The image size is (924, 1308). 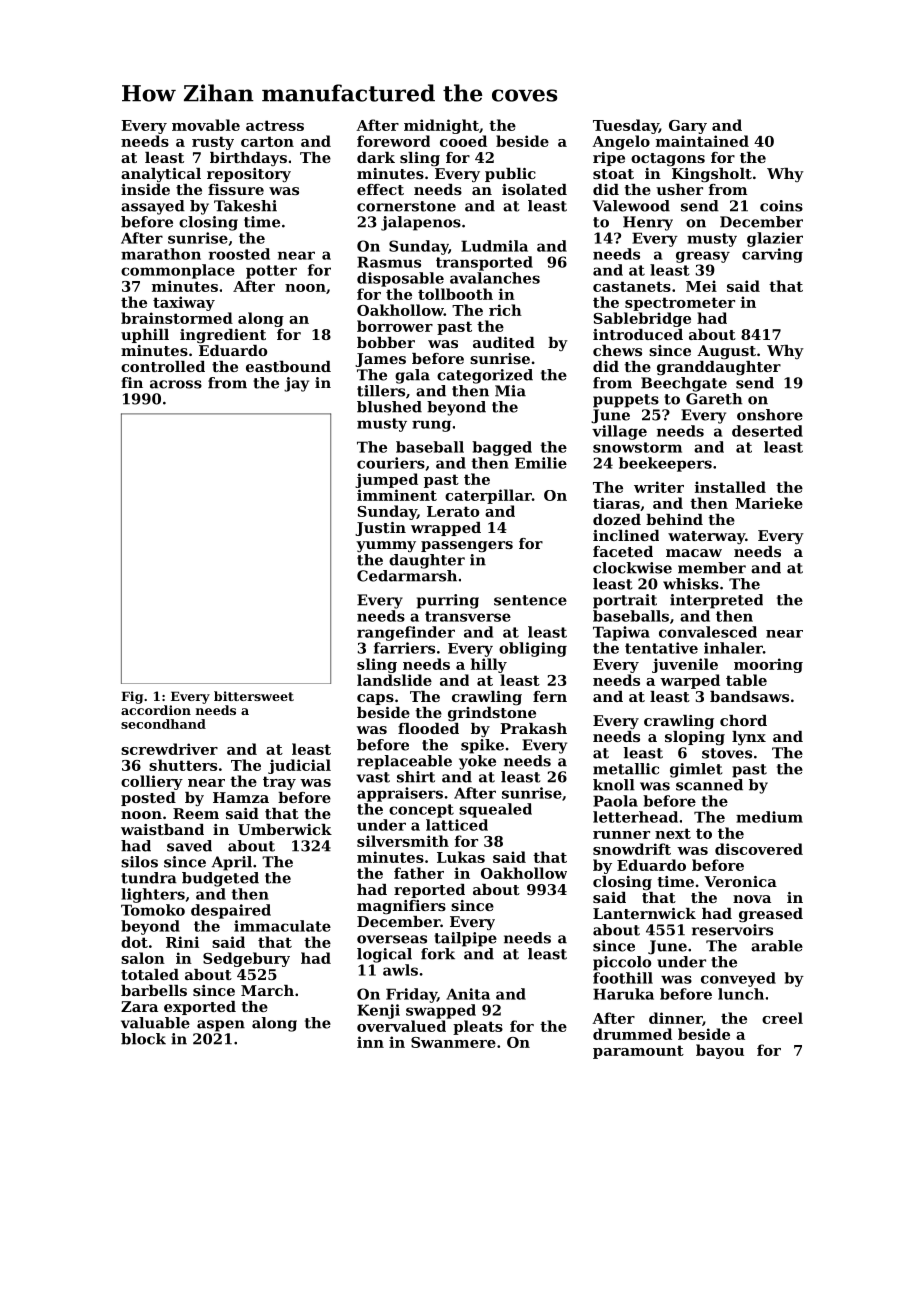 I want to click on sentence, so click(x=530, y=600).
